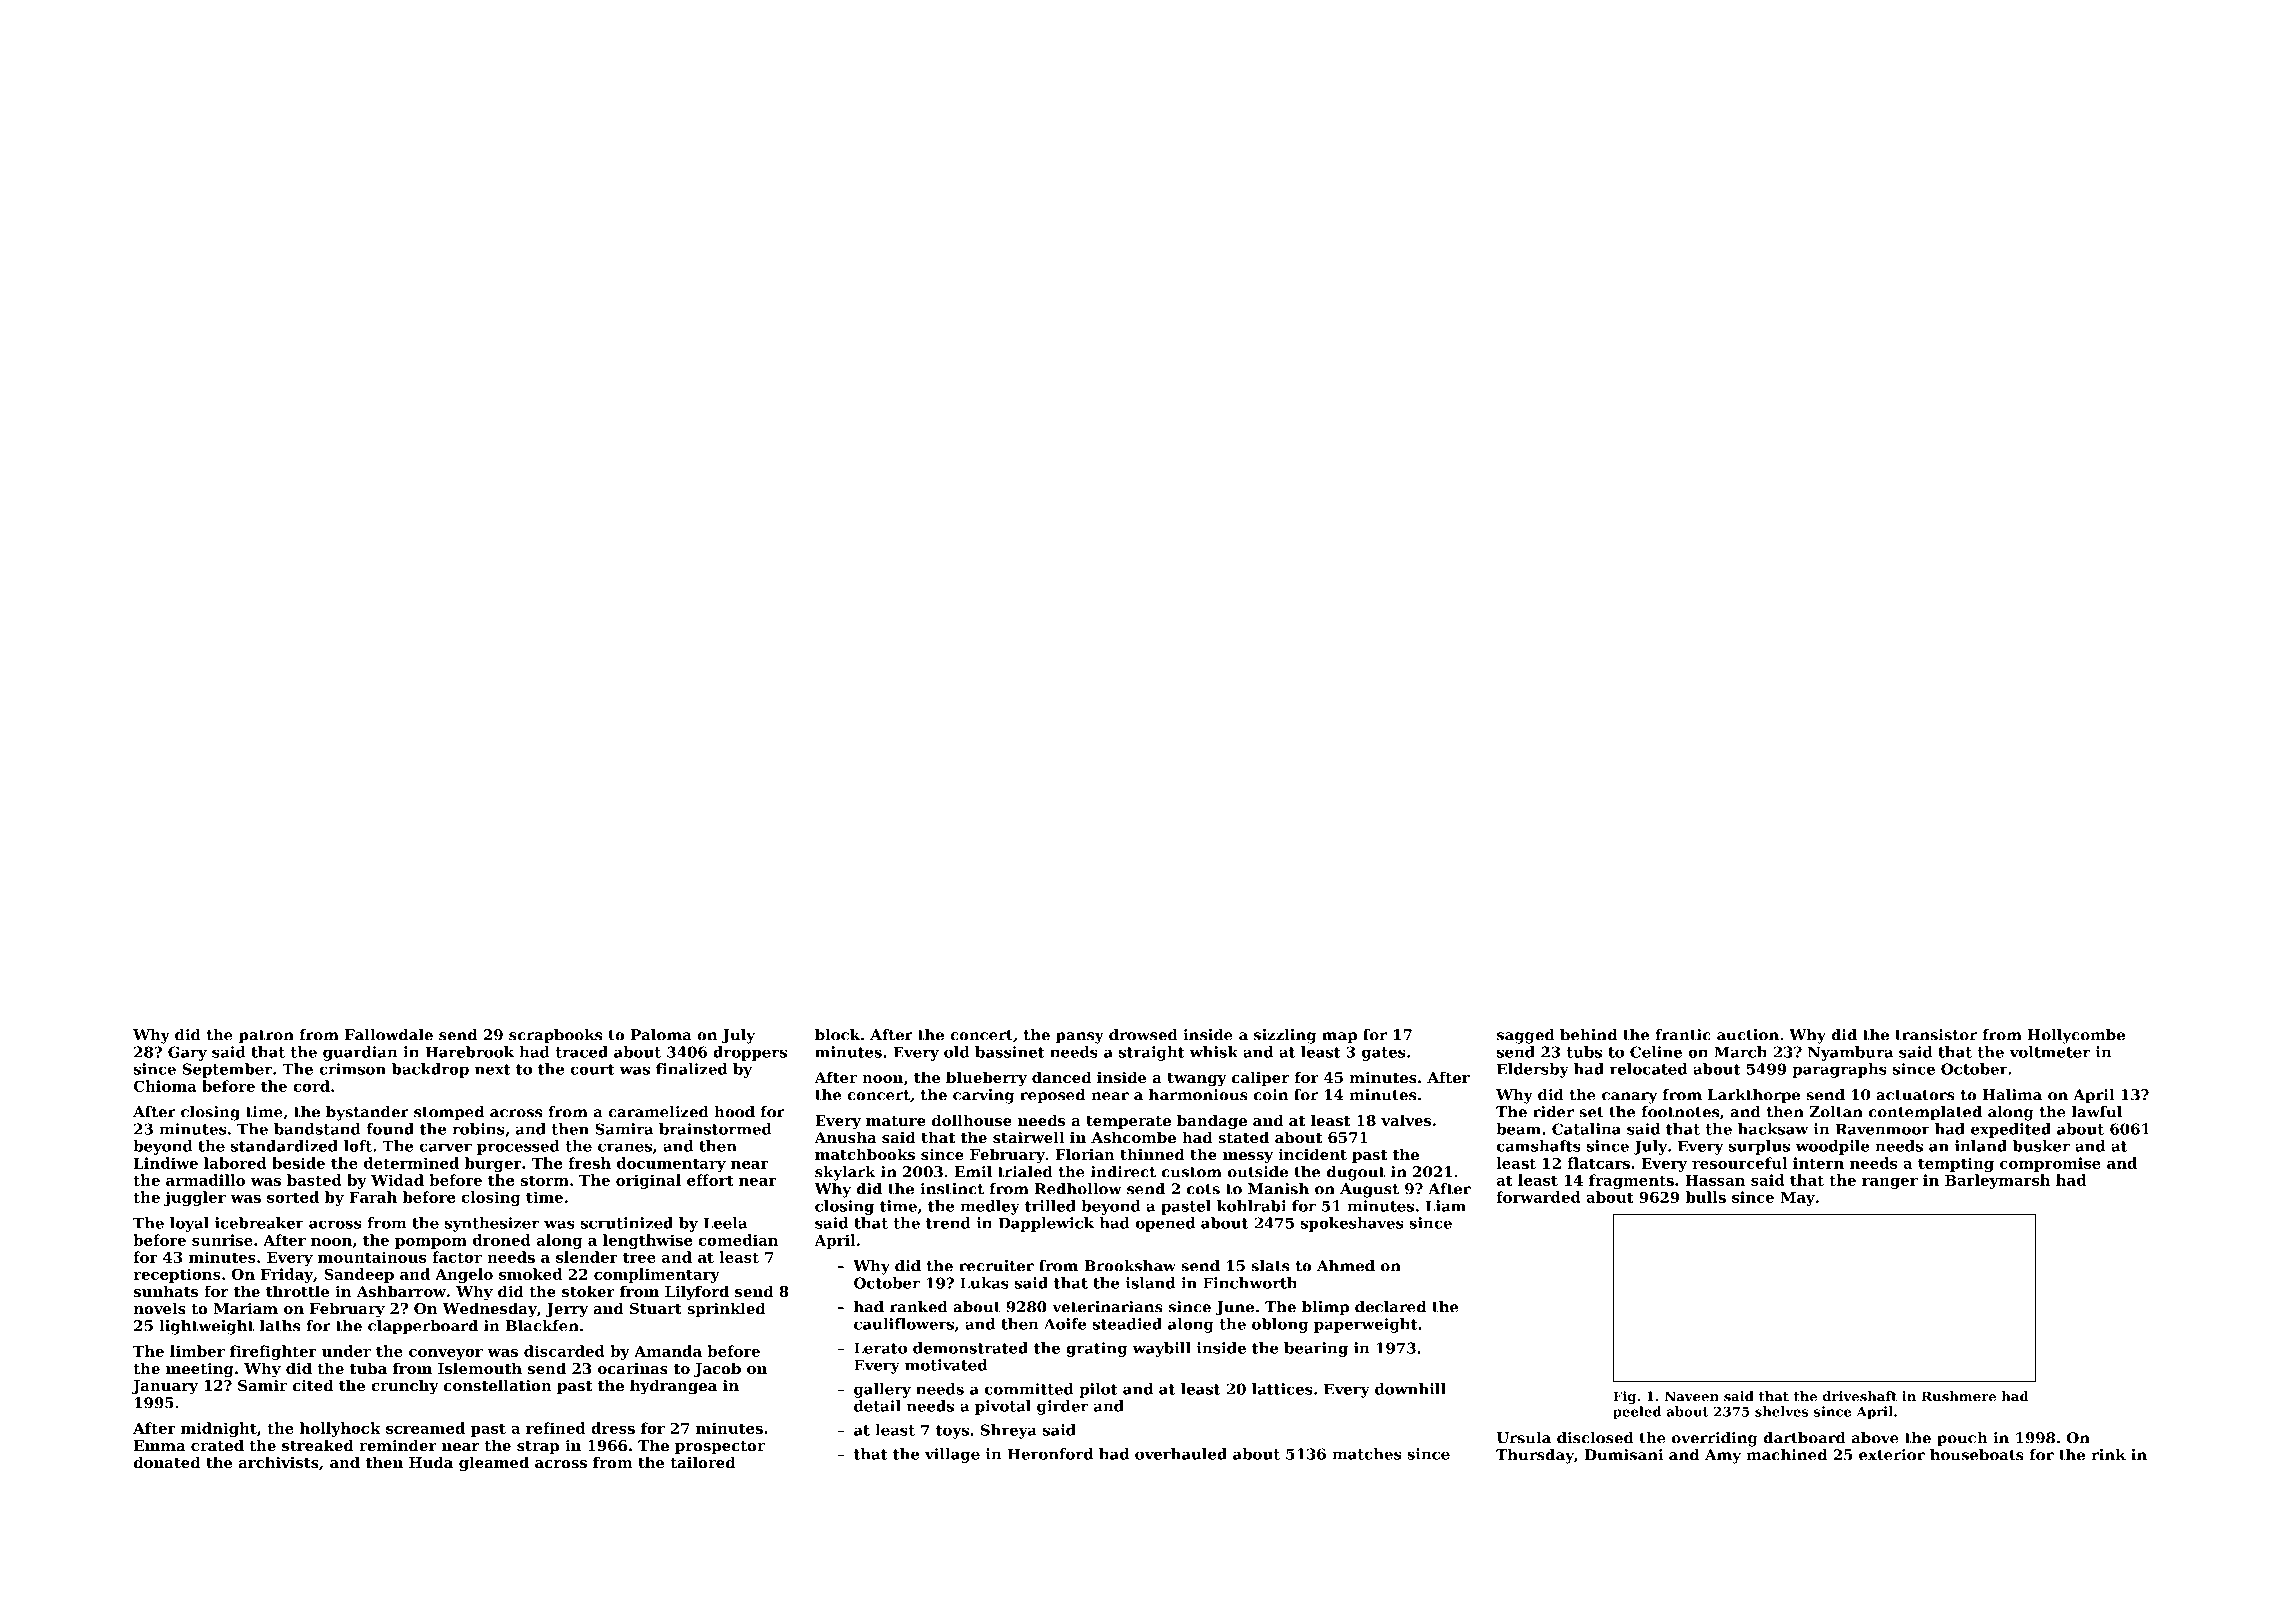  I want to click on loyal, so click(189, 1224).
